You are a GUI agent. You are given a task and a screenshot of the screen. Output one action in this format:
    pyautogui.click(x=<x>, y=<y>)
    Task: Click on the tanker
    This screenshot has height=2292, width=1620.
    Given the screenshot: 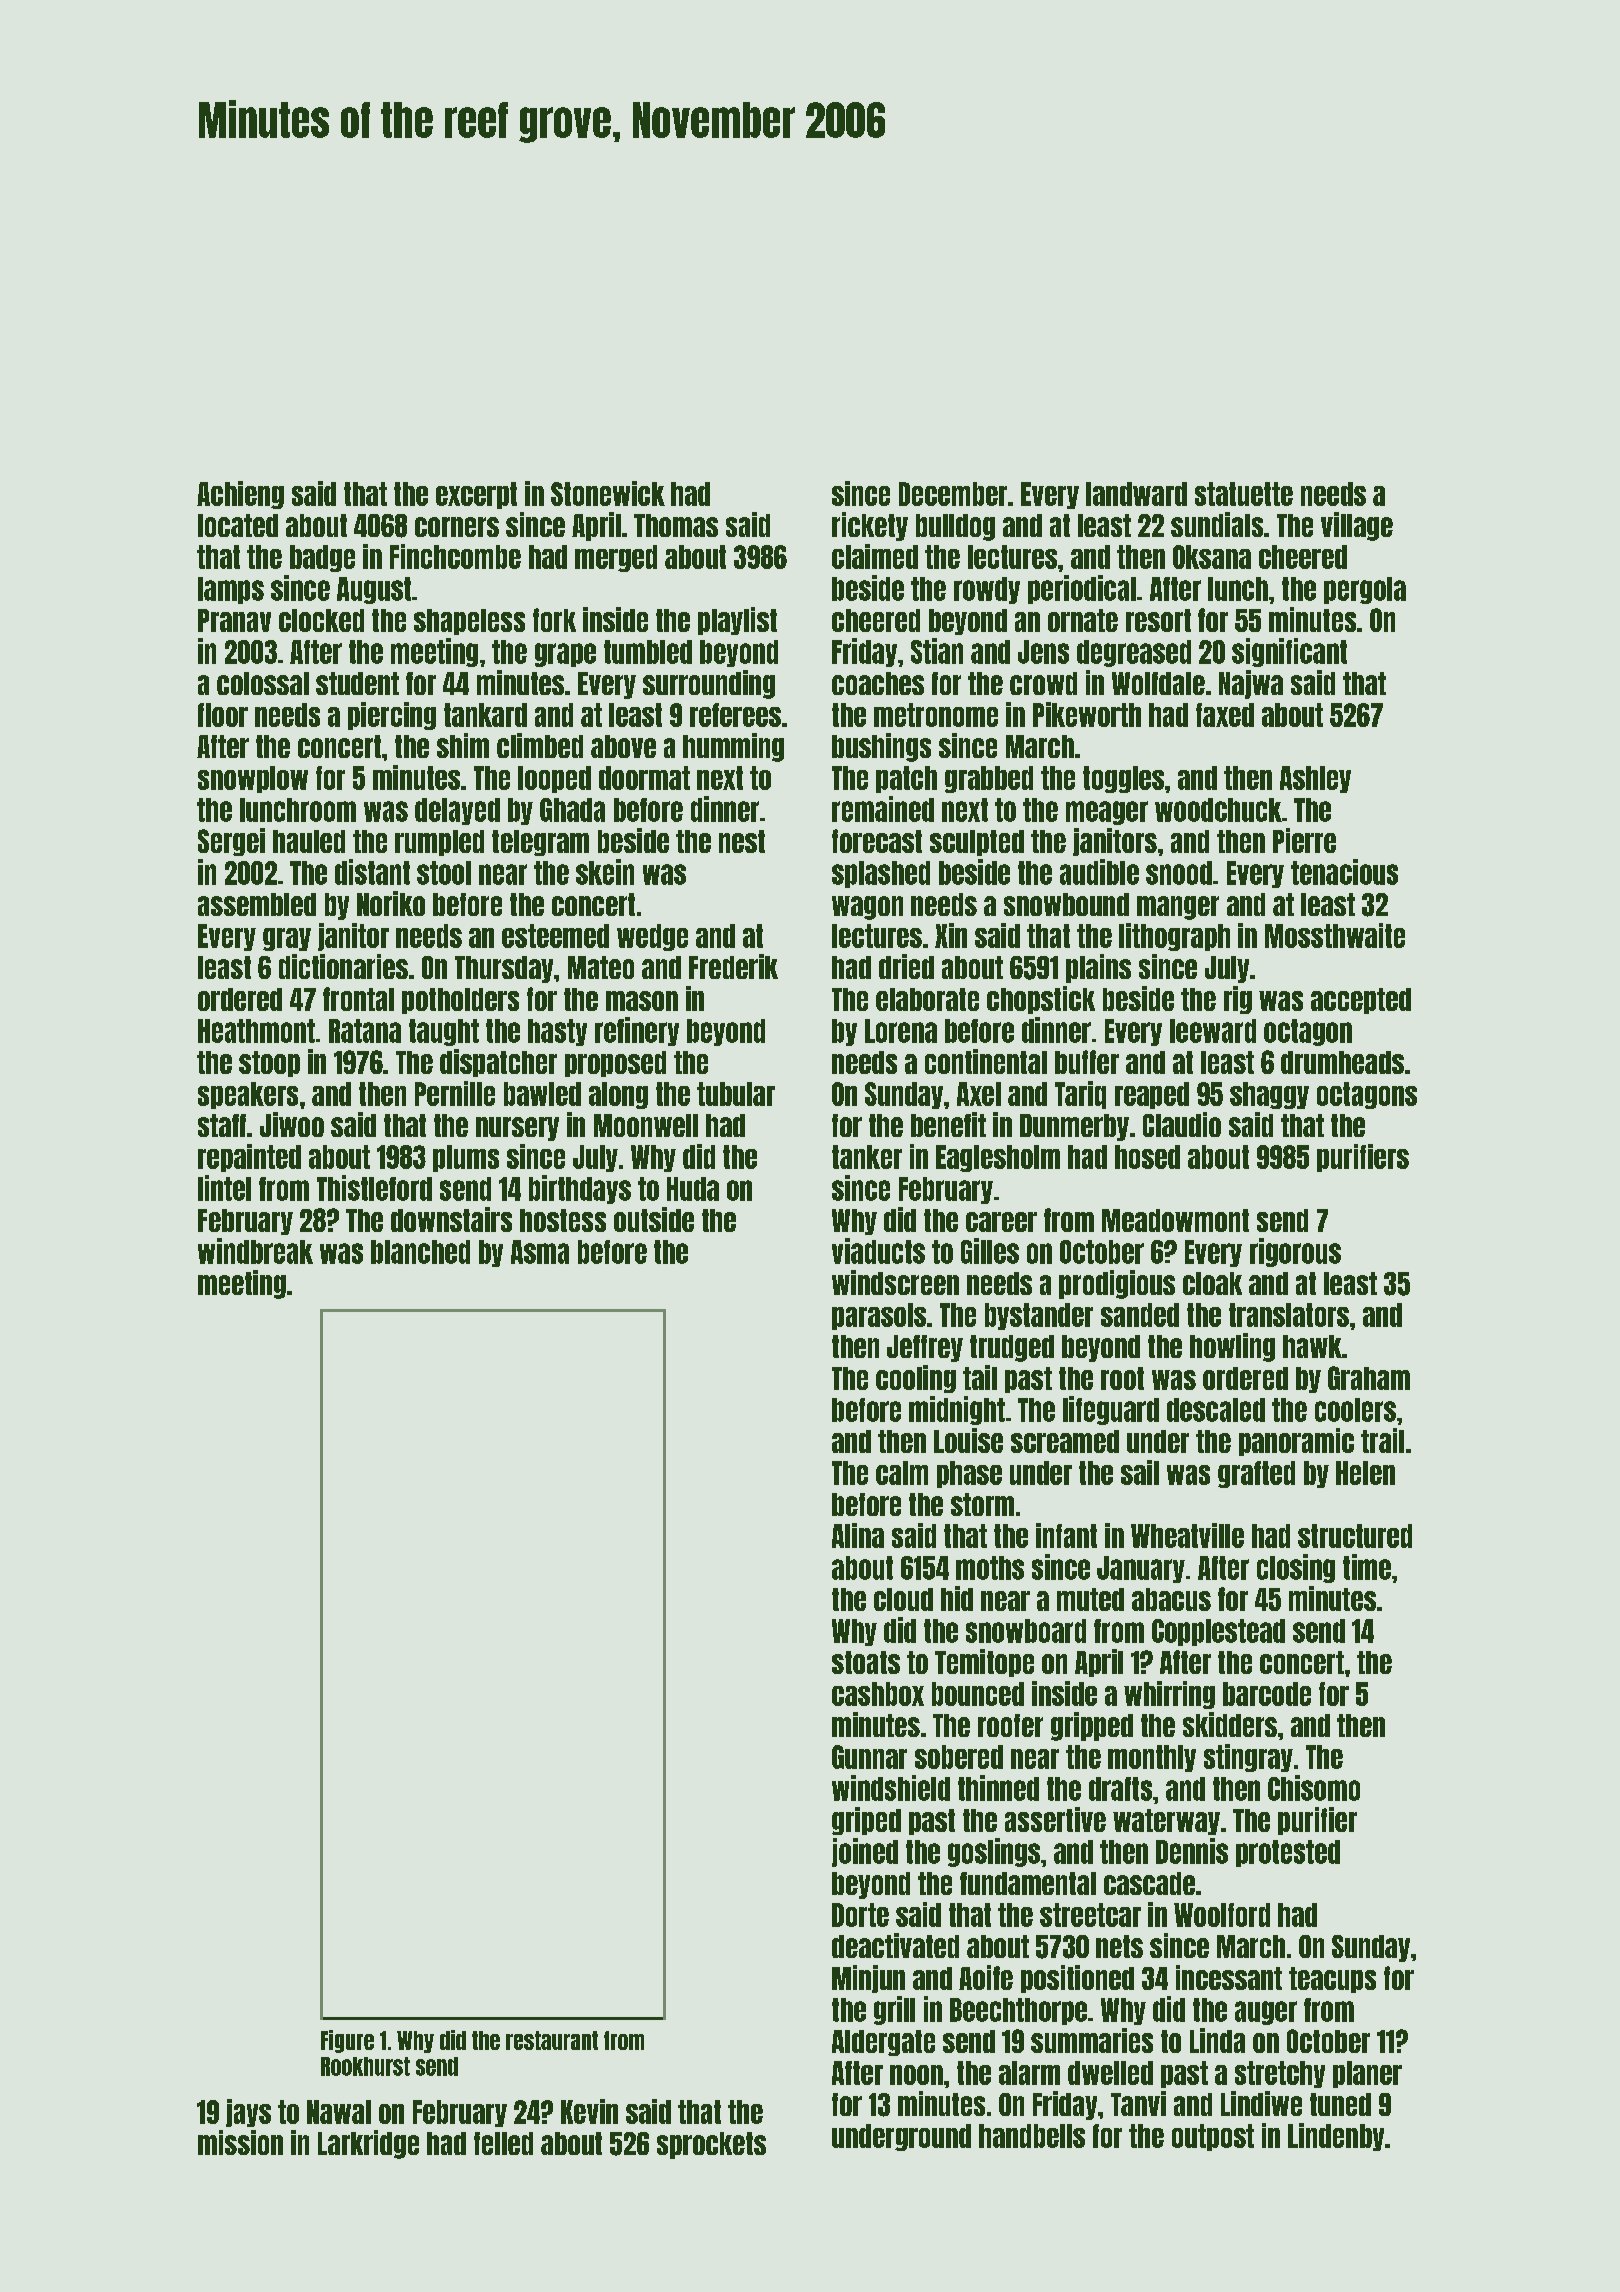 What is the action you would take?
    pyautogui.click(x=867, y=1157)
